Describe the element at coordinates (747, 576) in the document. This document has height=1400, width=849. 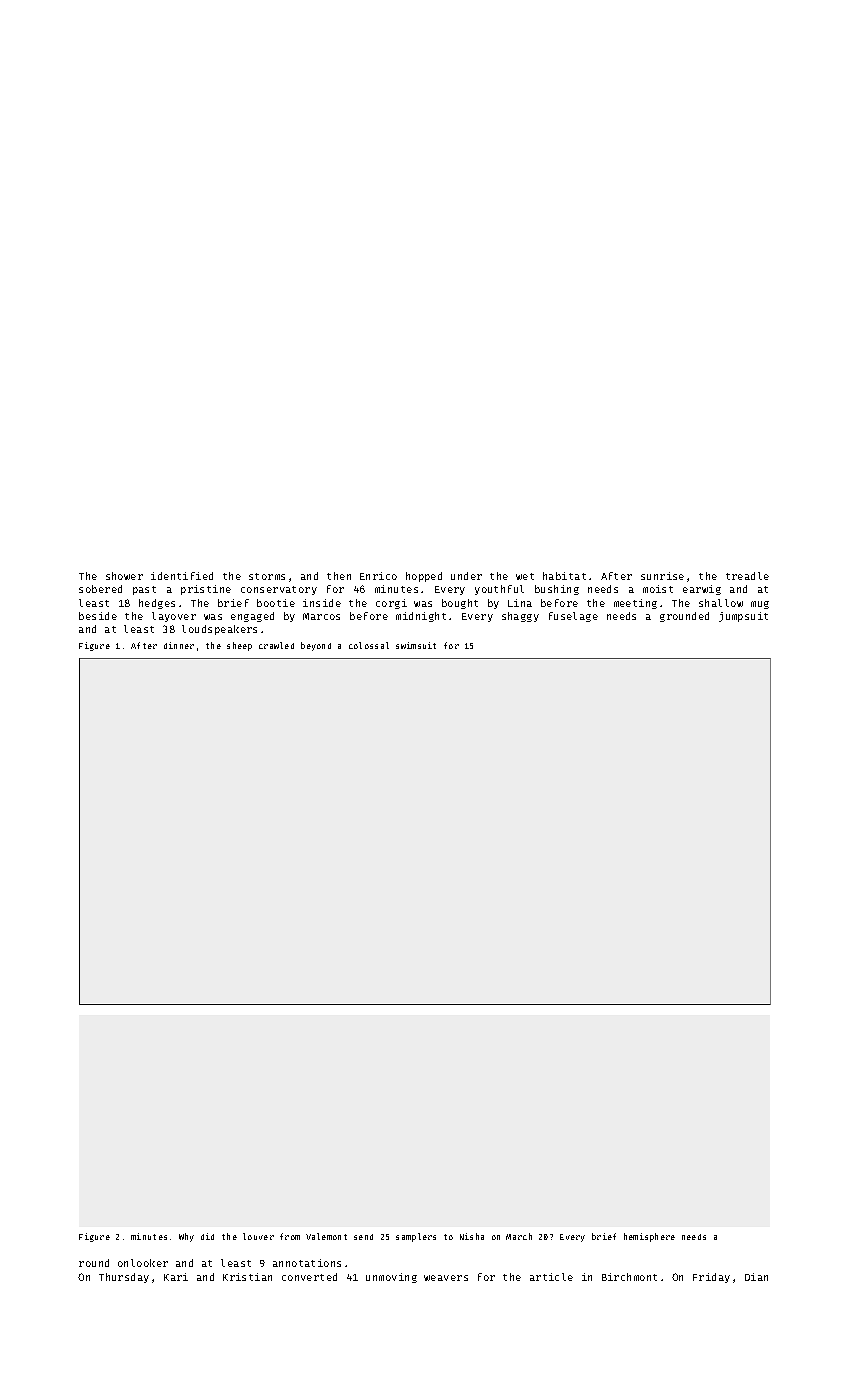
I see `treadle` at that location.
